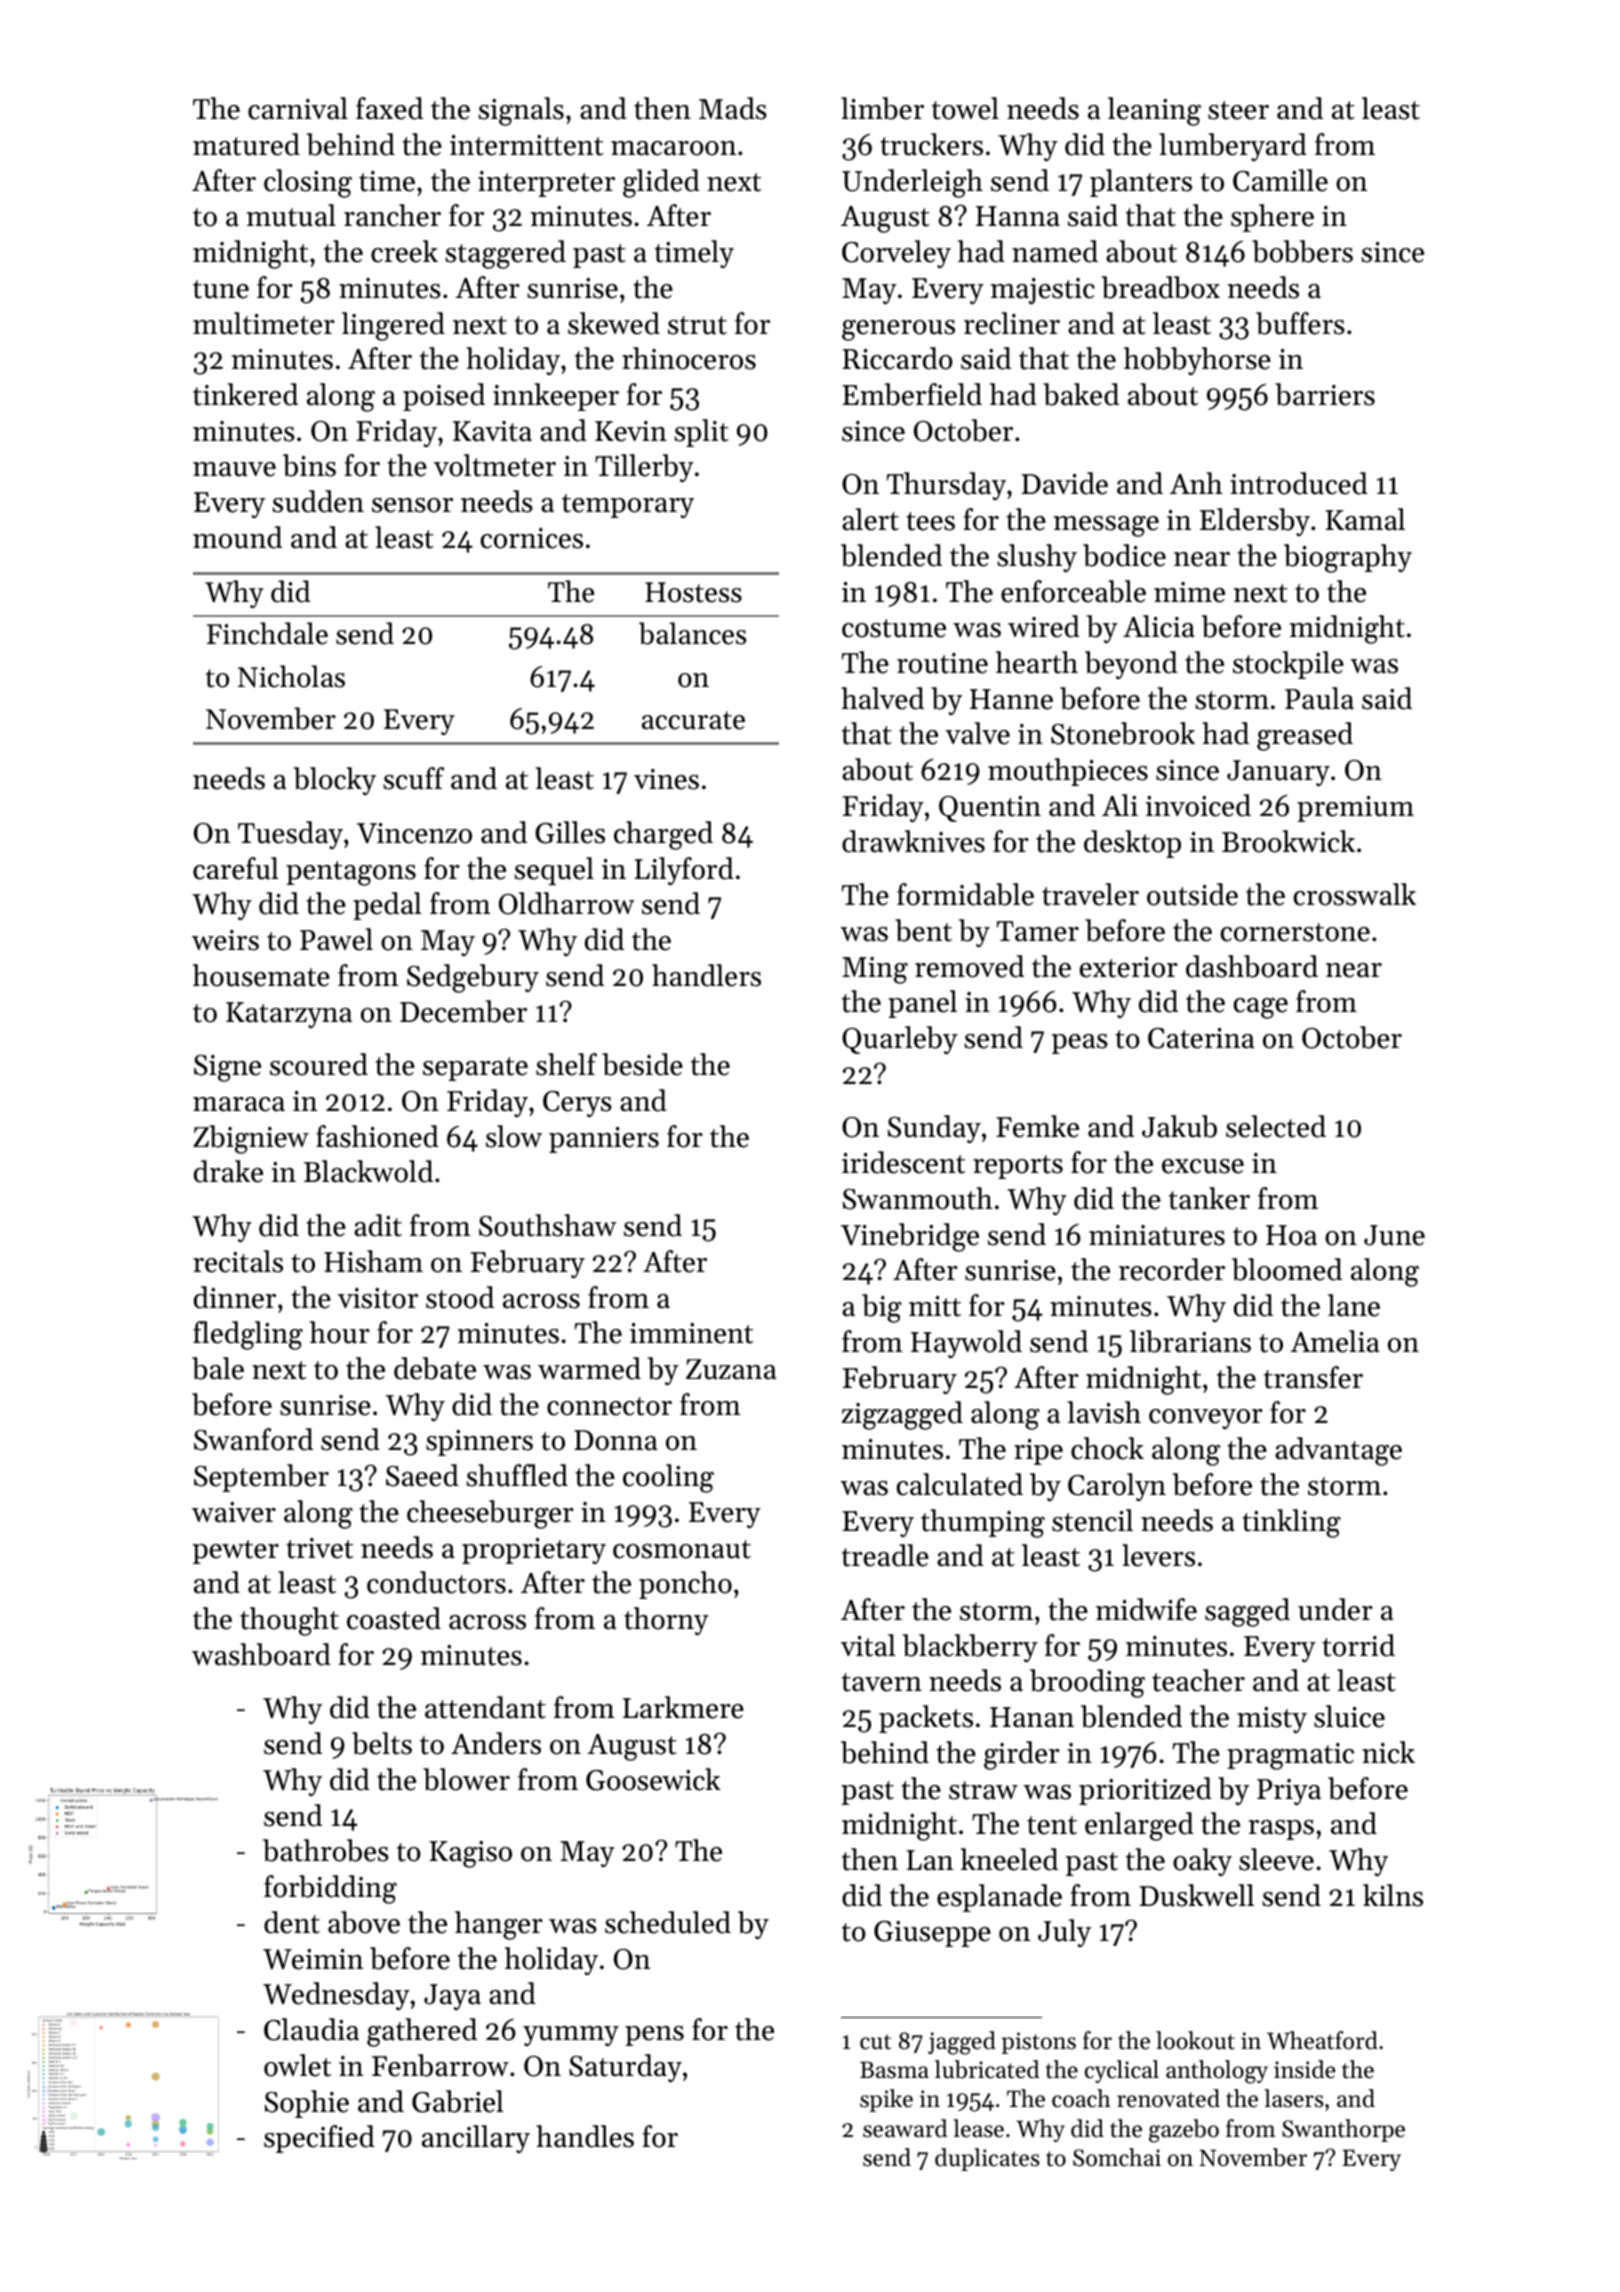 Image resolution: width=1620 pixels, height=2292 pixels. What do you see at coordinates (1238, 110) in the page?
I see `steer` at bounding box center [1238, 110].
